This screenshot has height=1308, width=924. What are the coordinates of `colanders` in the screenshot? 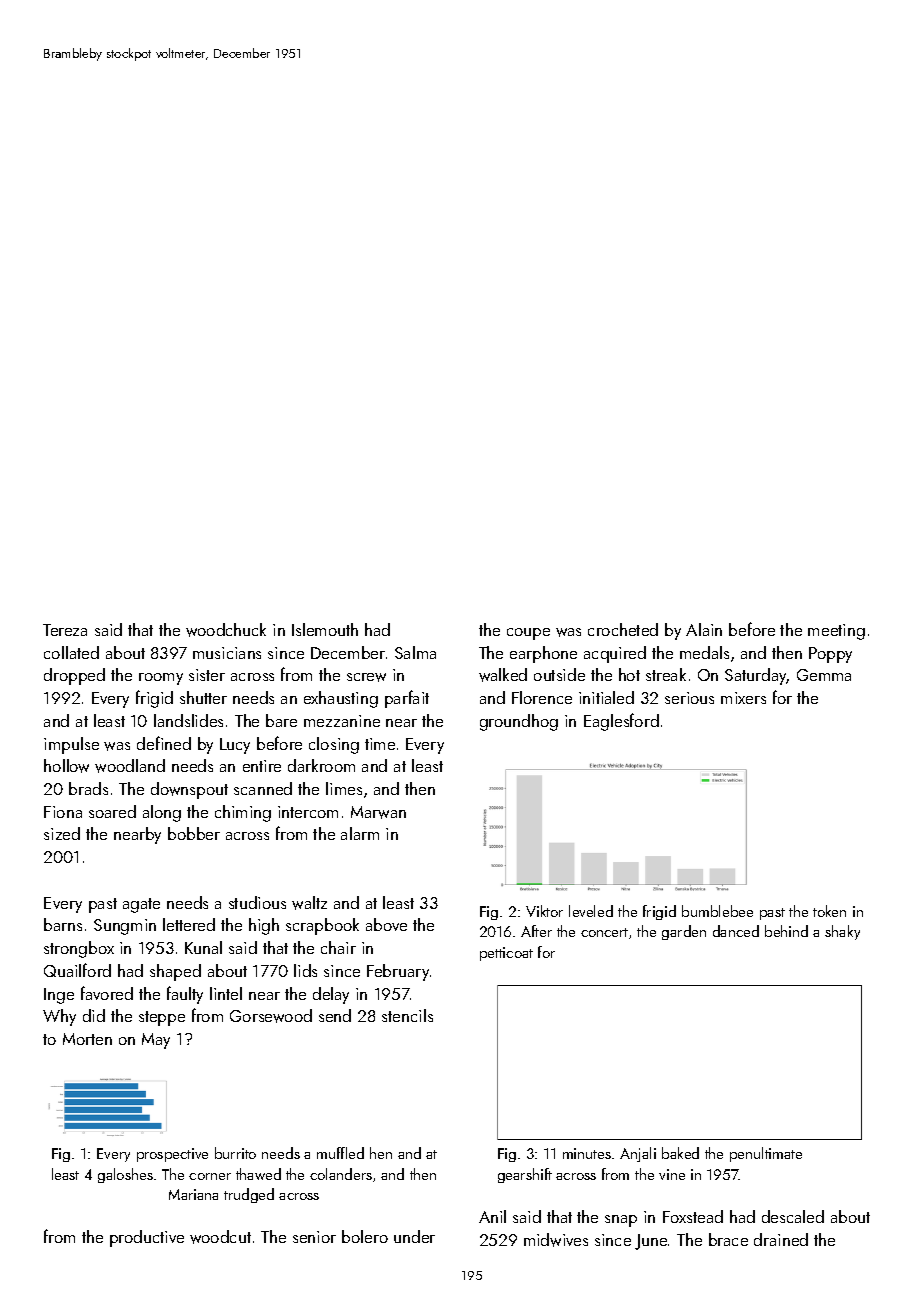 It's located at (341, 1174).
